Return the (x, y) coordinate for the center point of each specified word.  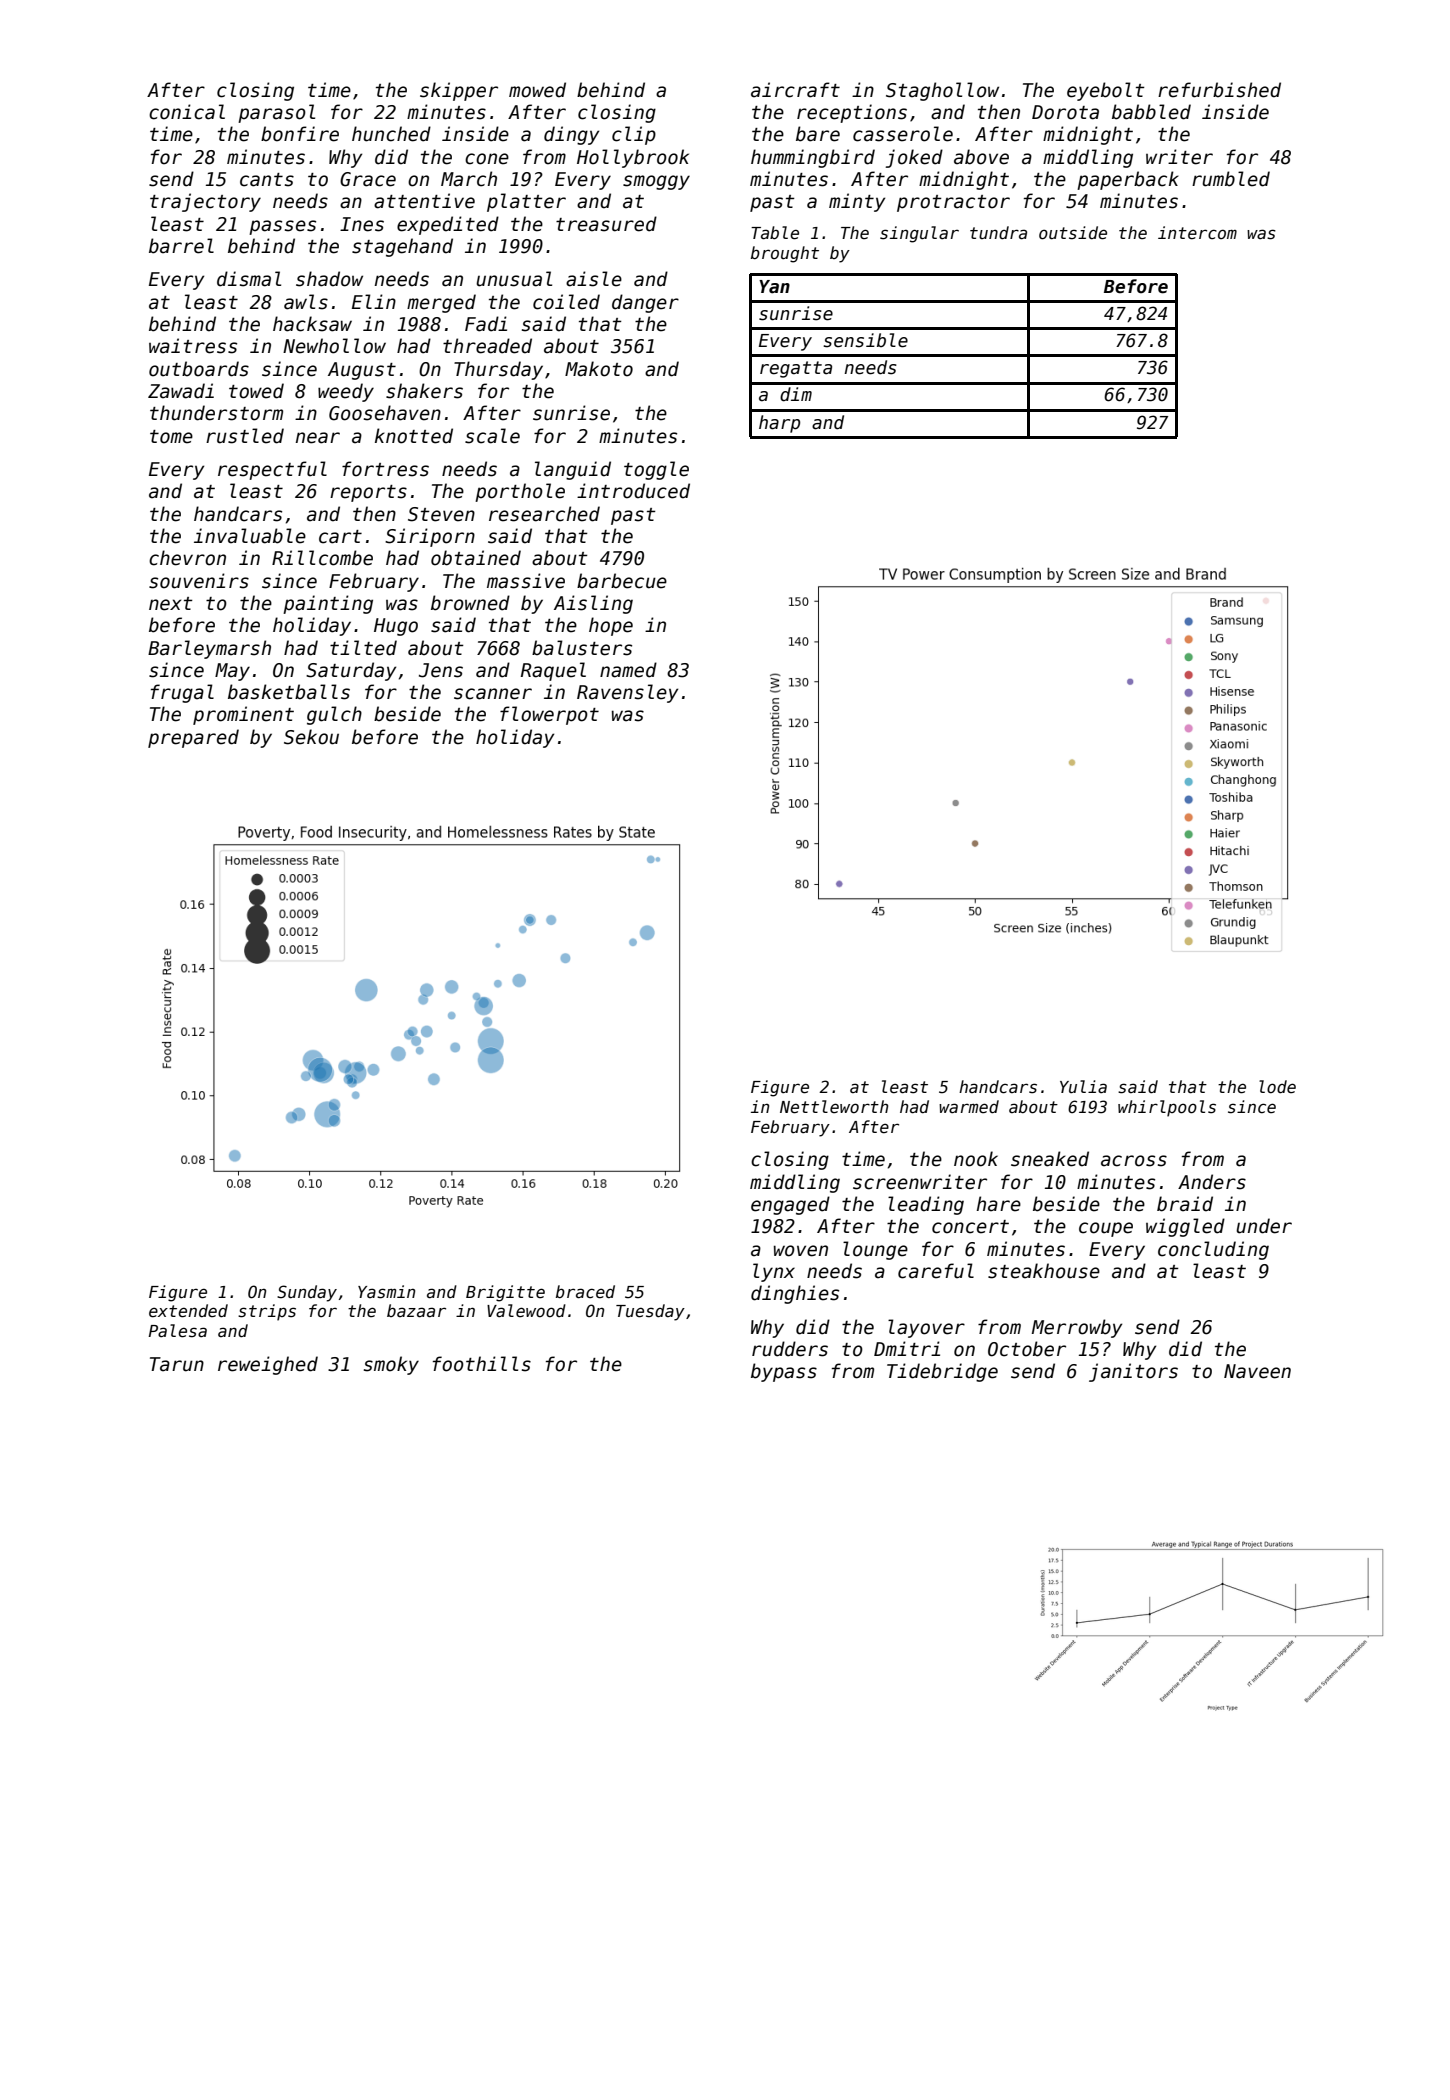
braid (1185, 1204)
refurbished (1219, 90)
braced (585, 1292)
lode (1277, 1087)
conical (187, 112)
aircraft (795, 90)
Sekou (311, 737)
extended (188, 1311)
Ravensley (627, 693)
